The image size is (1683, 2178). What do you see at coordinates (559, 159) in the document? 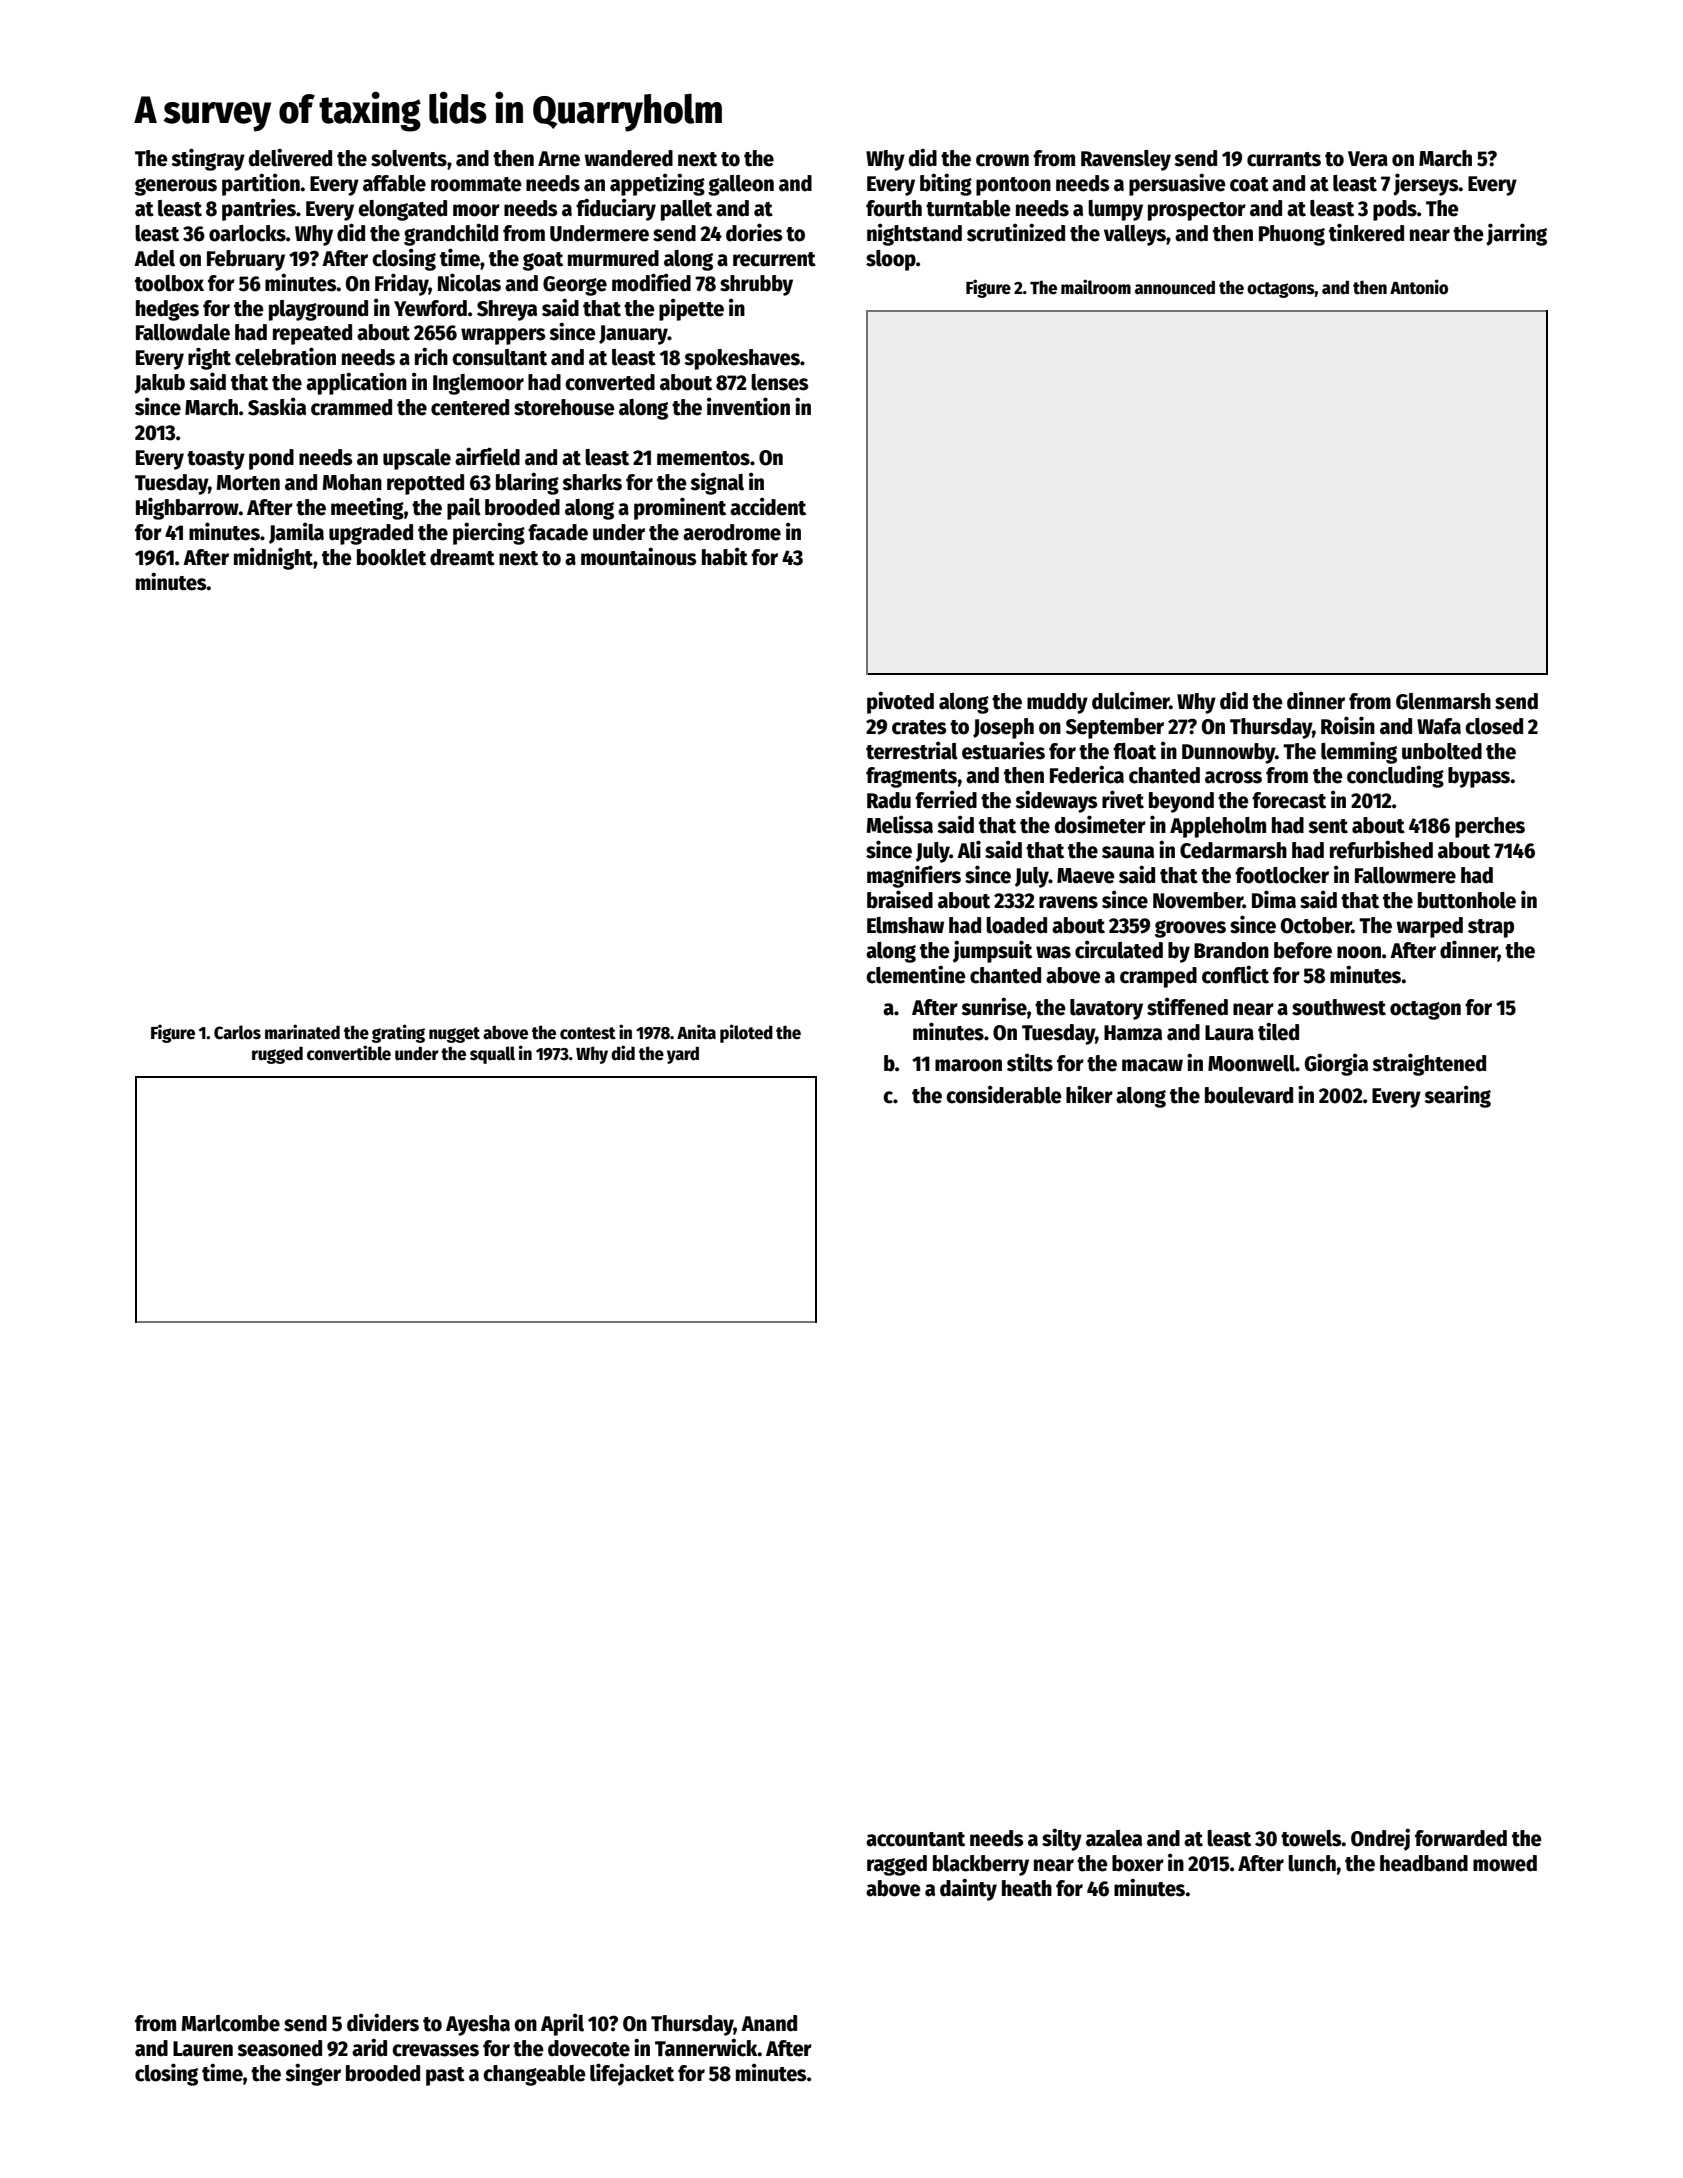
I see `Arne` at bounding box center [559, 159].
